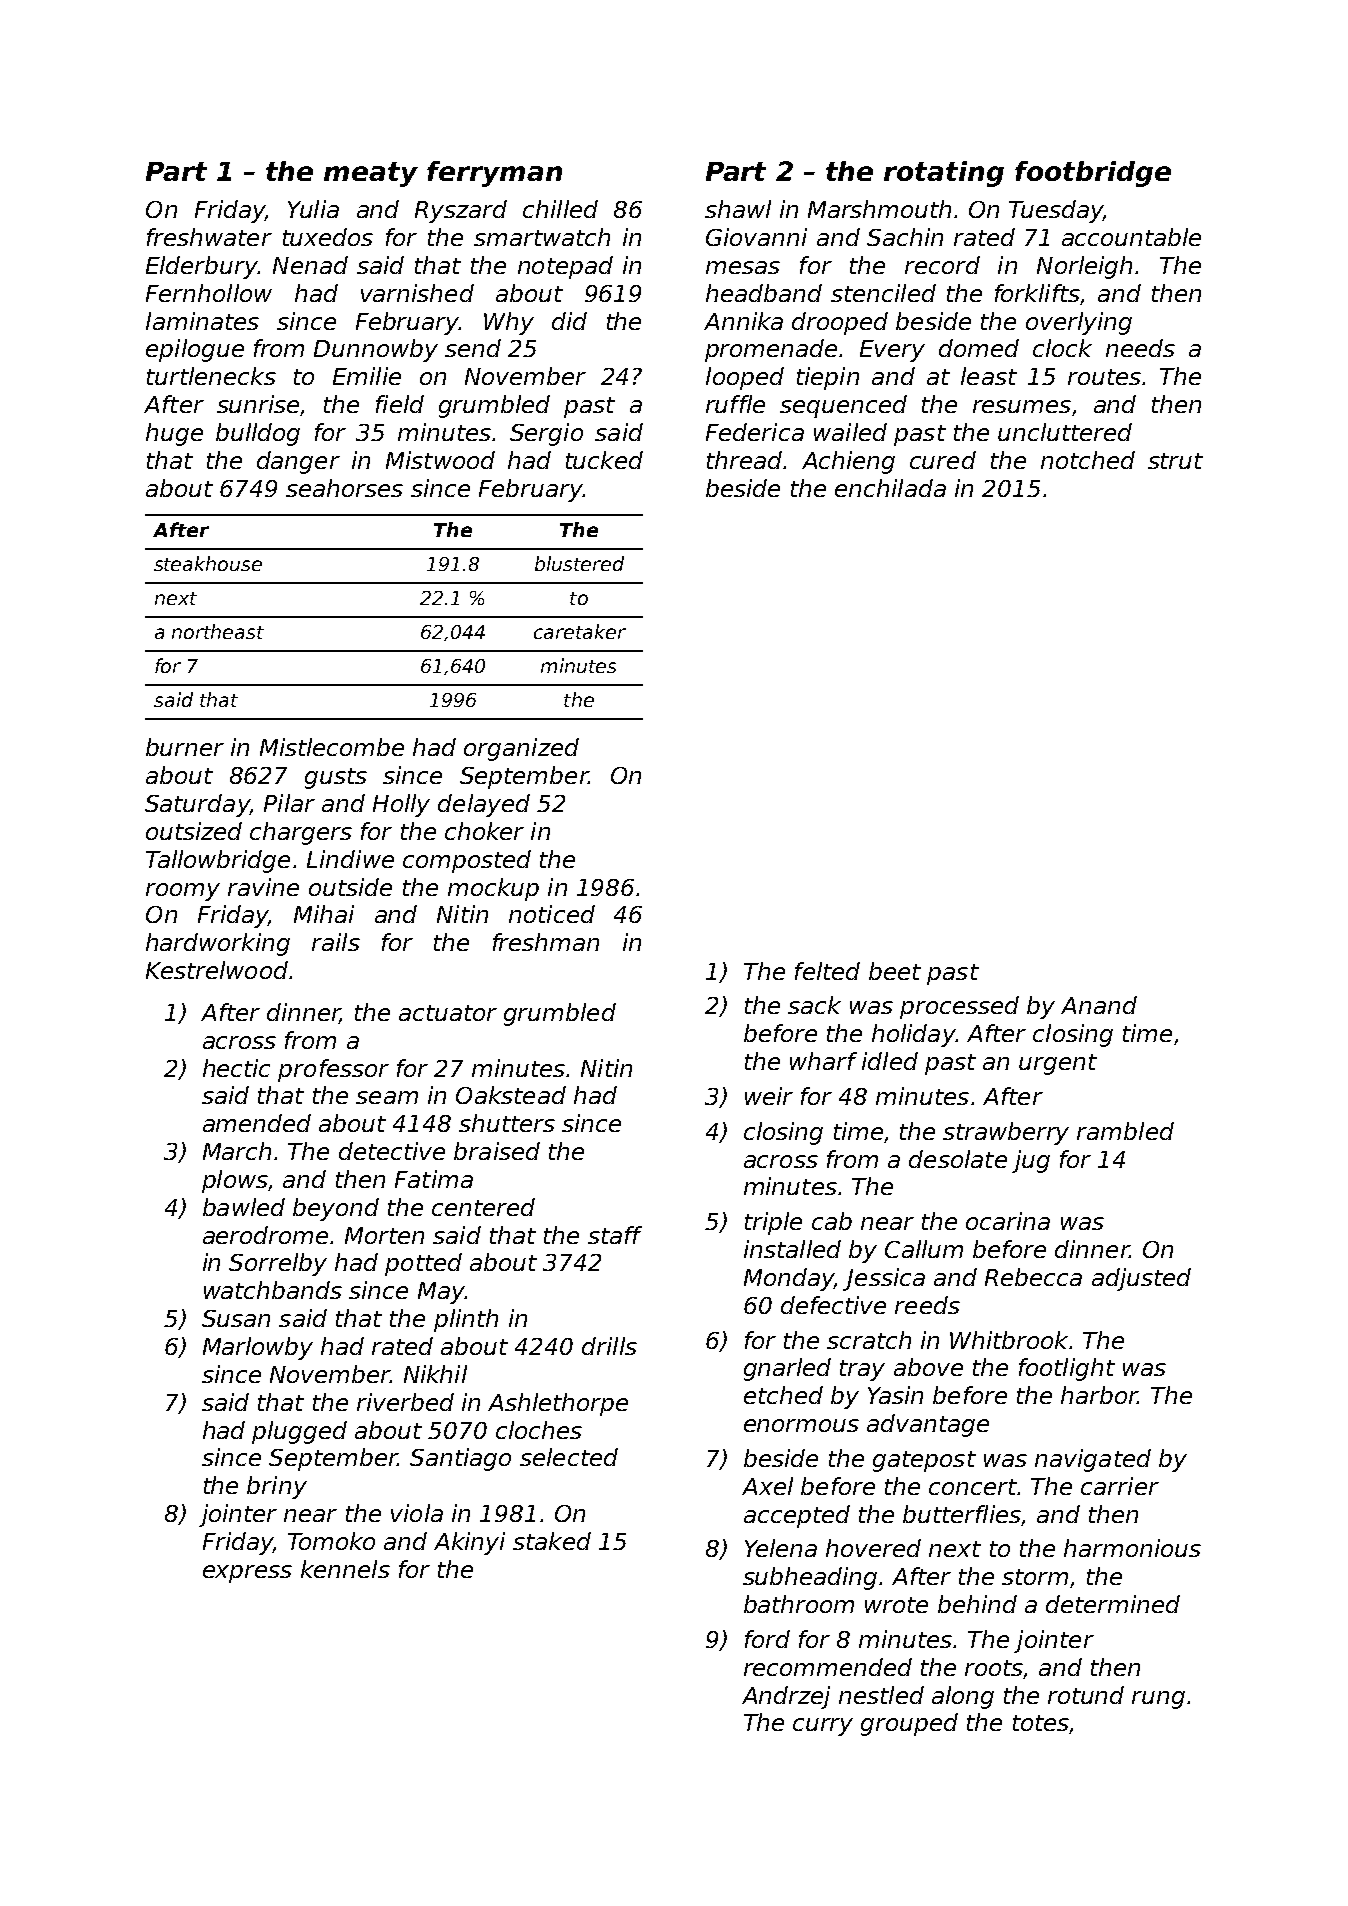 This image has width=1348, height=1906. I want to click on Anand, so click(1099, 1005).
